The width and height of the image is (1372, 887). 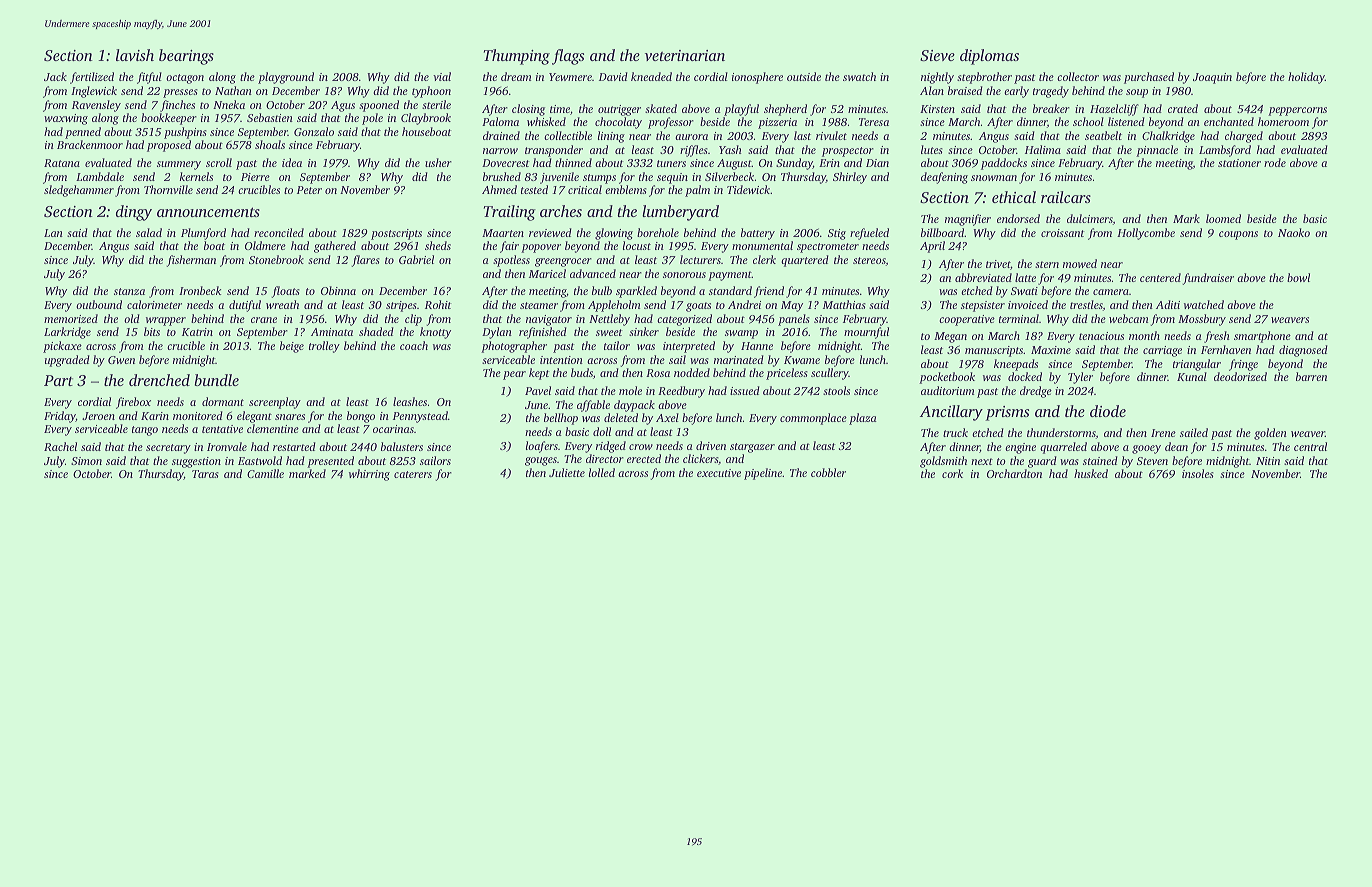 What do you see at coordinates (937, 55) in the image?
I see `Sieve` at bounding box center [937, 55].
